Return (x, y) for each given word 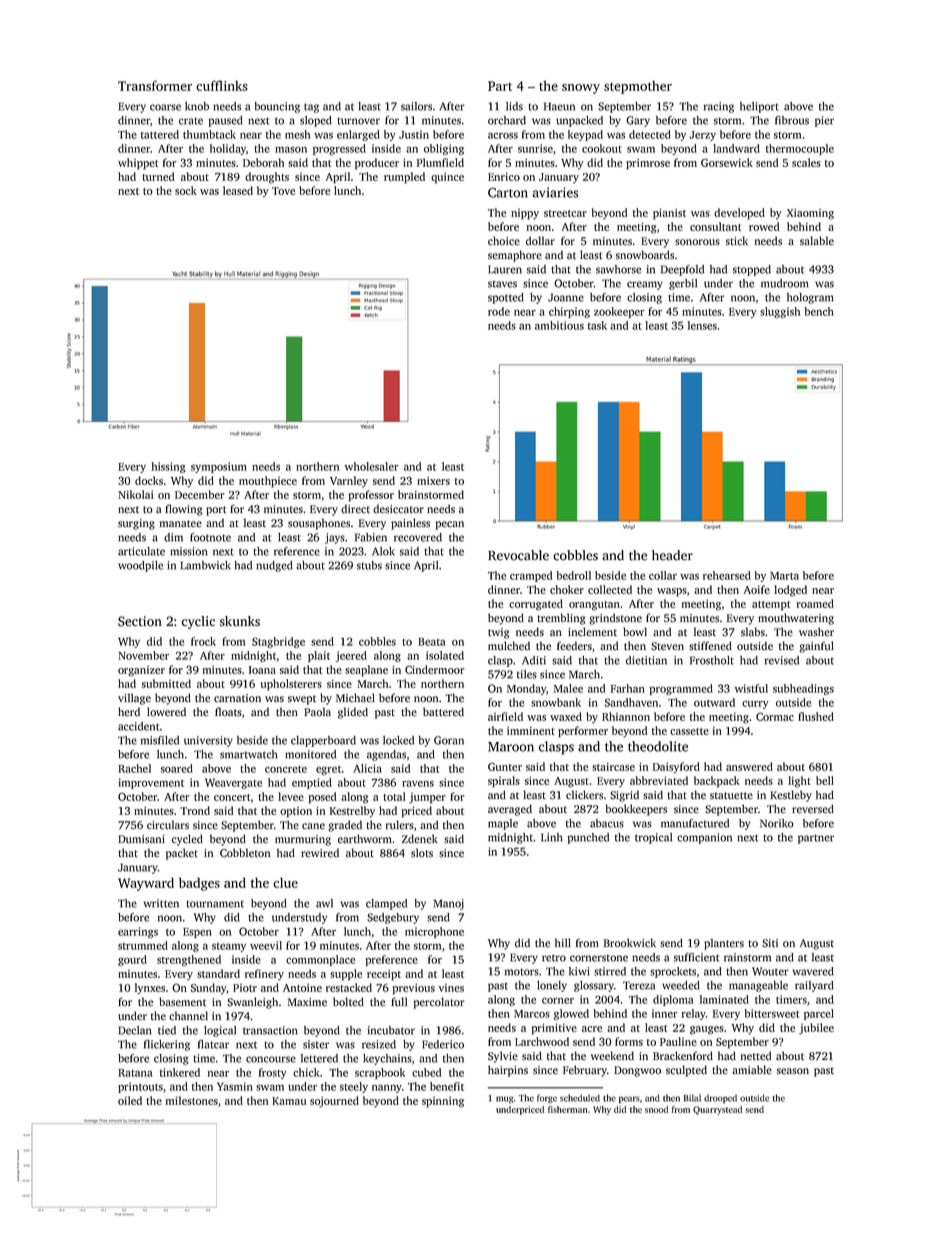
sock (186, 190)
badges (199, 884)
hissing (168, 467)
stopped (752, 270)
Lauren (505, 269)
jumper (427, 798)
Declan (135, 1030)
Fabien (371, 537)
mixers (433, 481)
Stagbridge (278, 642)
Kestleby (791, 796)
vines (451, 988)
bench (819, 311)
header (672, 555)
